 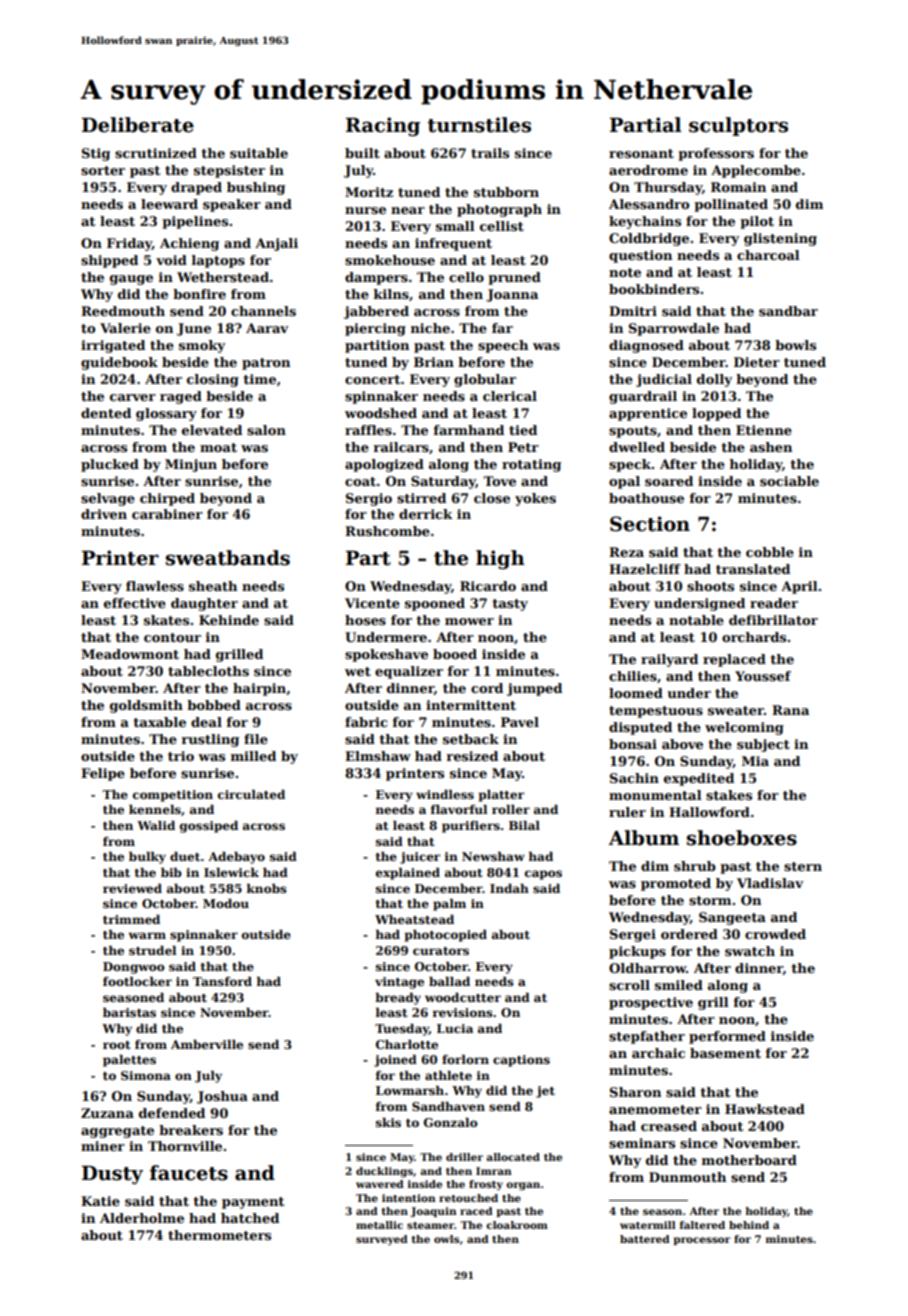 What do you see at coordinates (106, 413) in the screenshot?
I see `dented` at bounding box center [106, 413].
